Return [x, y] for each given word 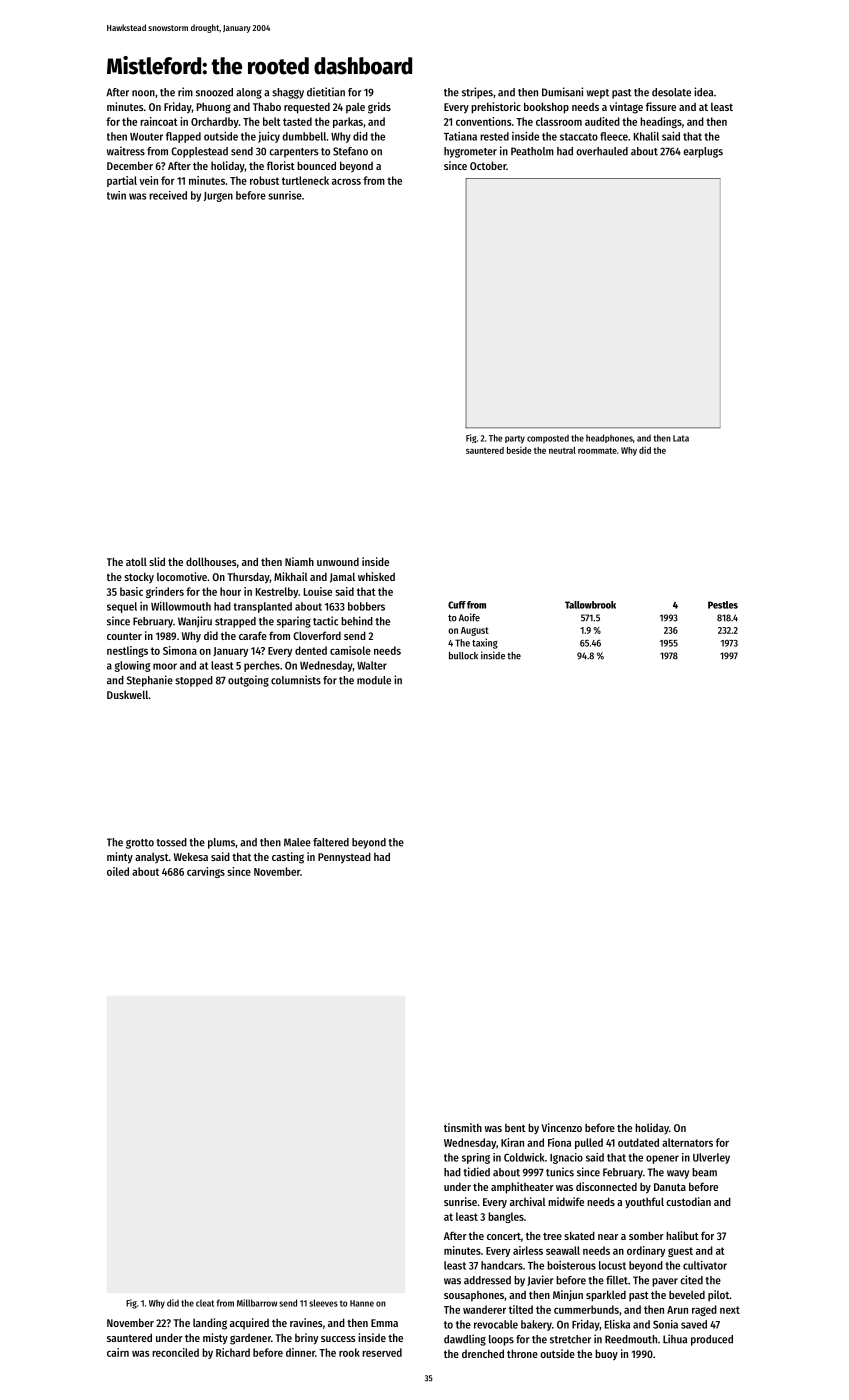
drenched [483, 1353]
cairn [118, 1352]
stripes [477, 93]
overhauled [602, 151]
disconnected [606, 1186]
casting [288, 858]
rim [185, 92]
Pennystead [344, 858]
